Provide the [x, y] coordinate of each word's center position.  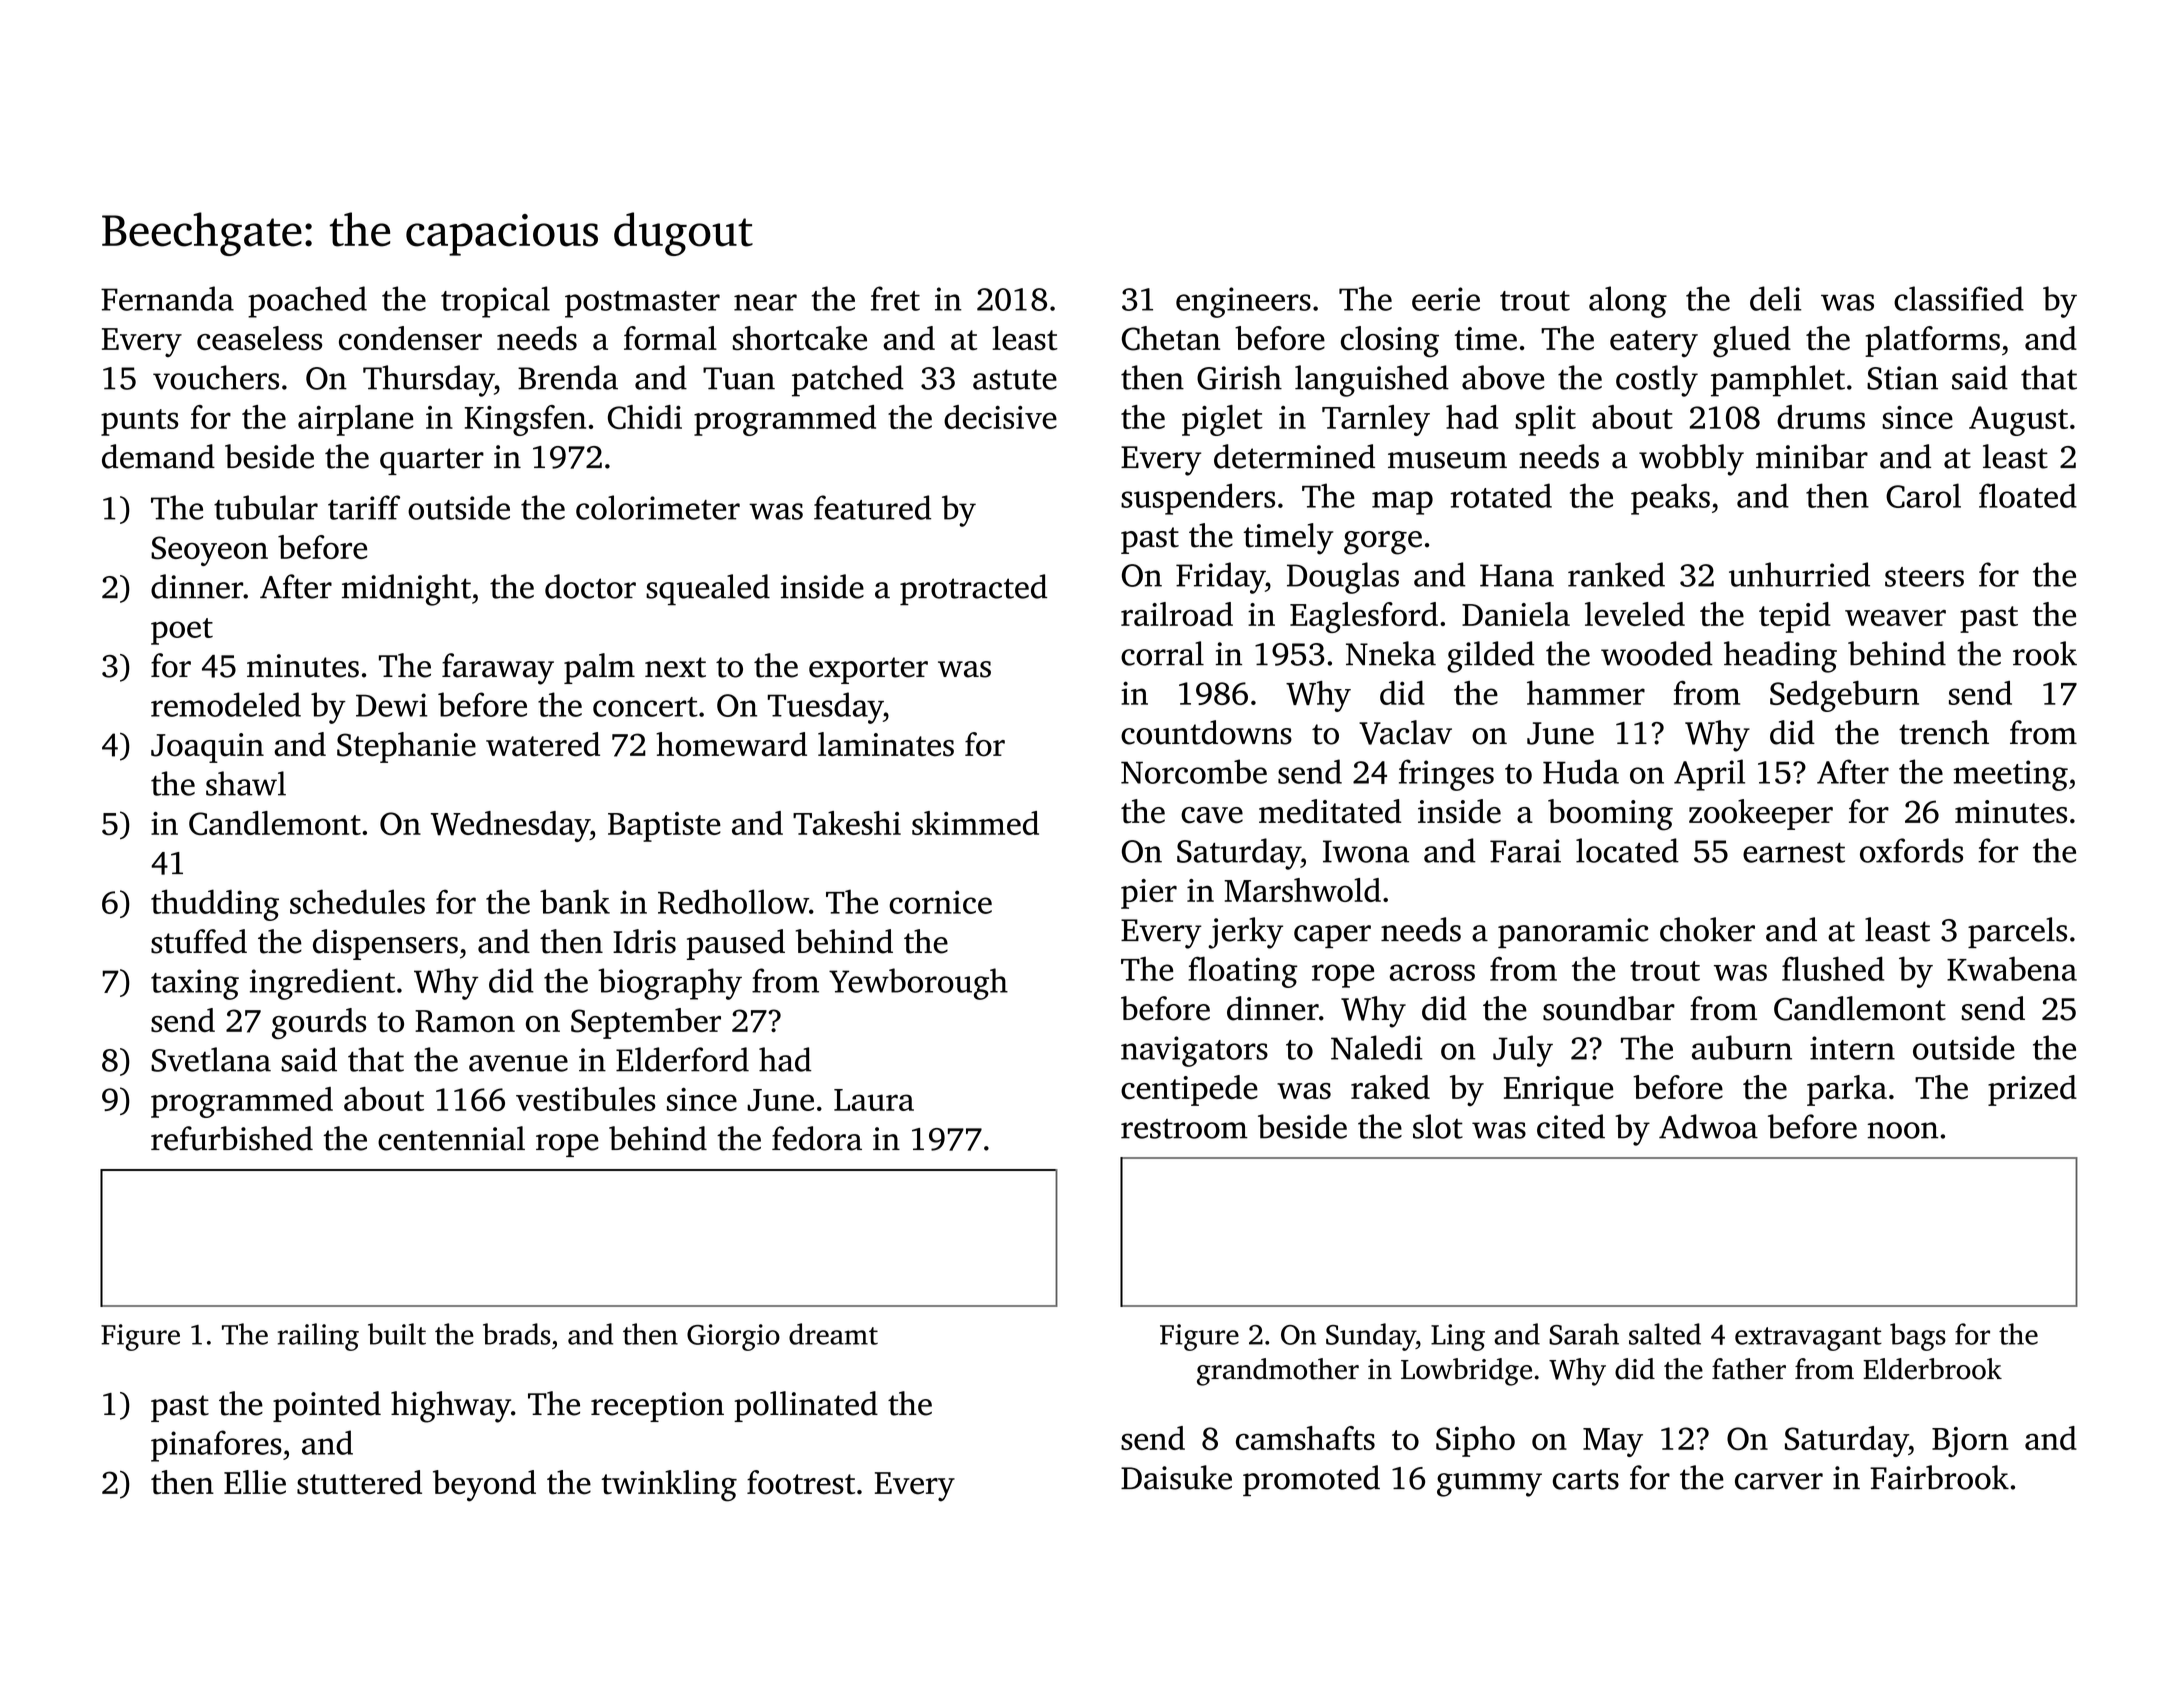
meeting [2011, 775]
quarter [432, 461]
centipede [1189, 1090]
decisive [1000, 417]
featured [872, 507]
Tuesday [825, 708]
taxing [195, 984]
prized [2032, 1090]
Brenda [568, 377]
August [2018, 421]
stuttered [359, 1482]
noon [1902, 1130]
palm [599, 668]
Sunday [1371, 1337]
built [397, 1334]
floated [2028, 495]
